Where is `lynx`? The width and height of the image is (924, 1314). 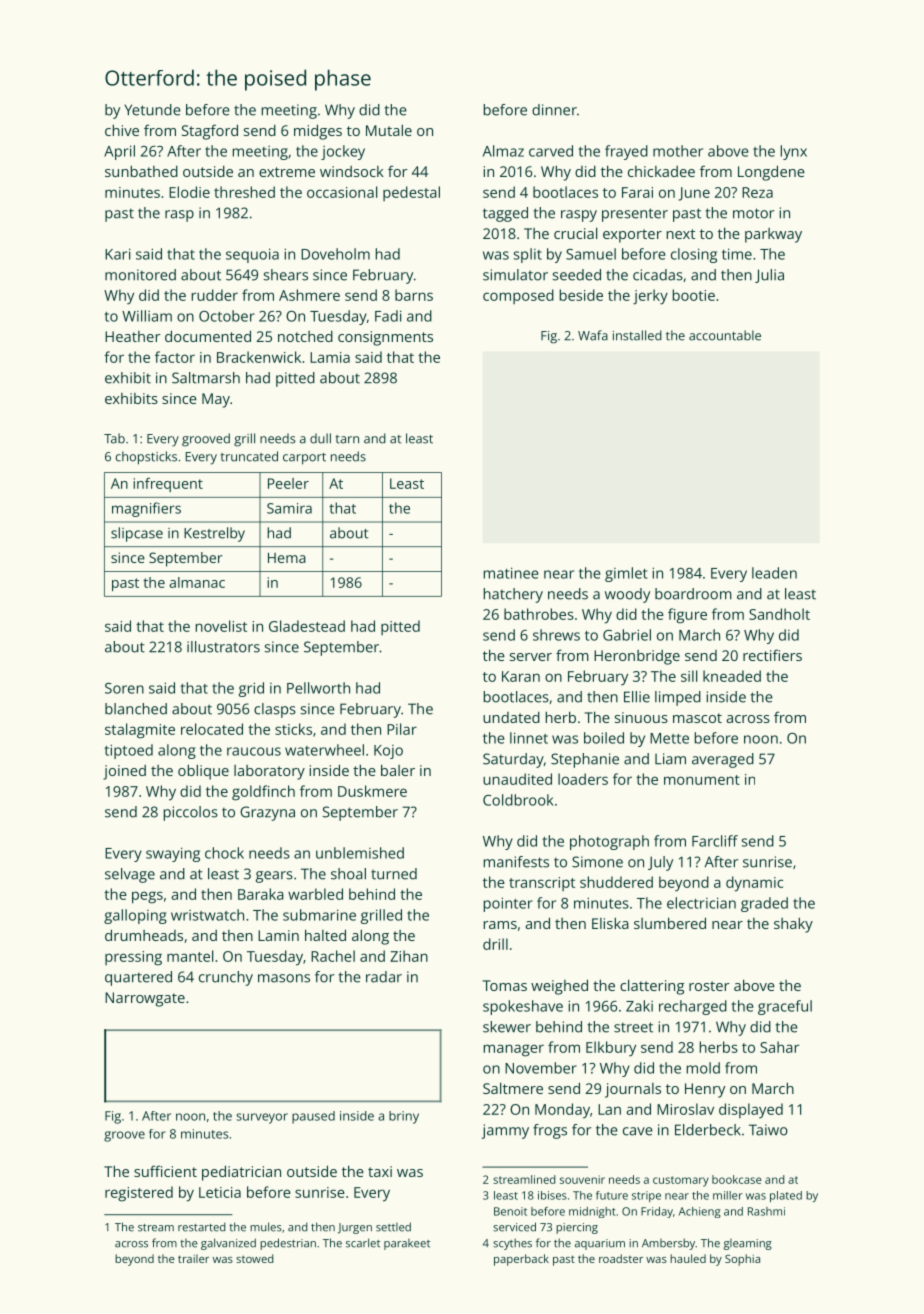
lynx is located at coordinates (794, 152).
